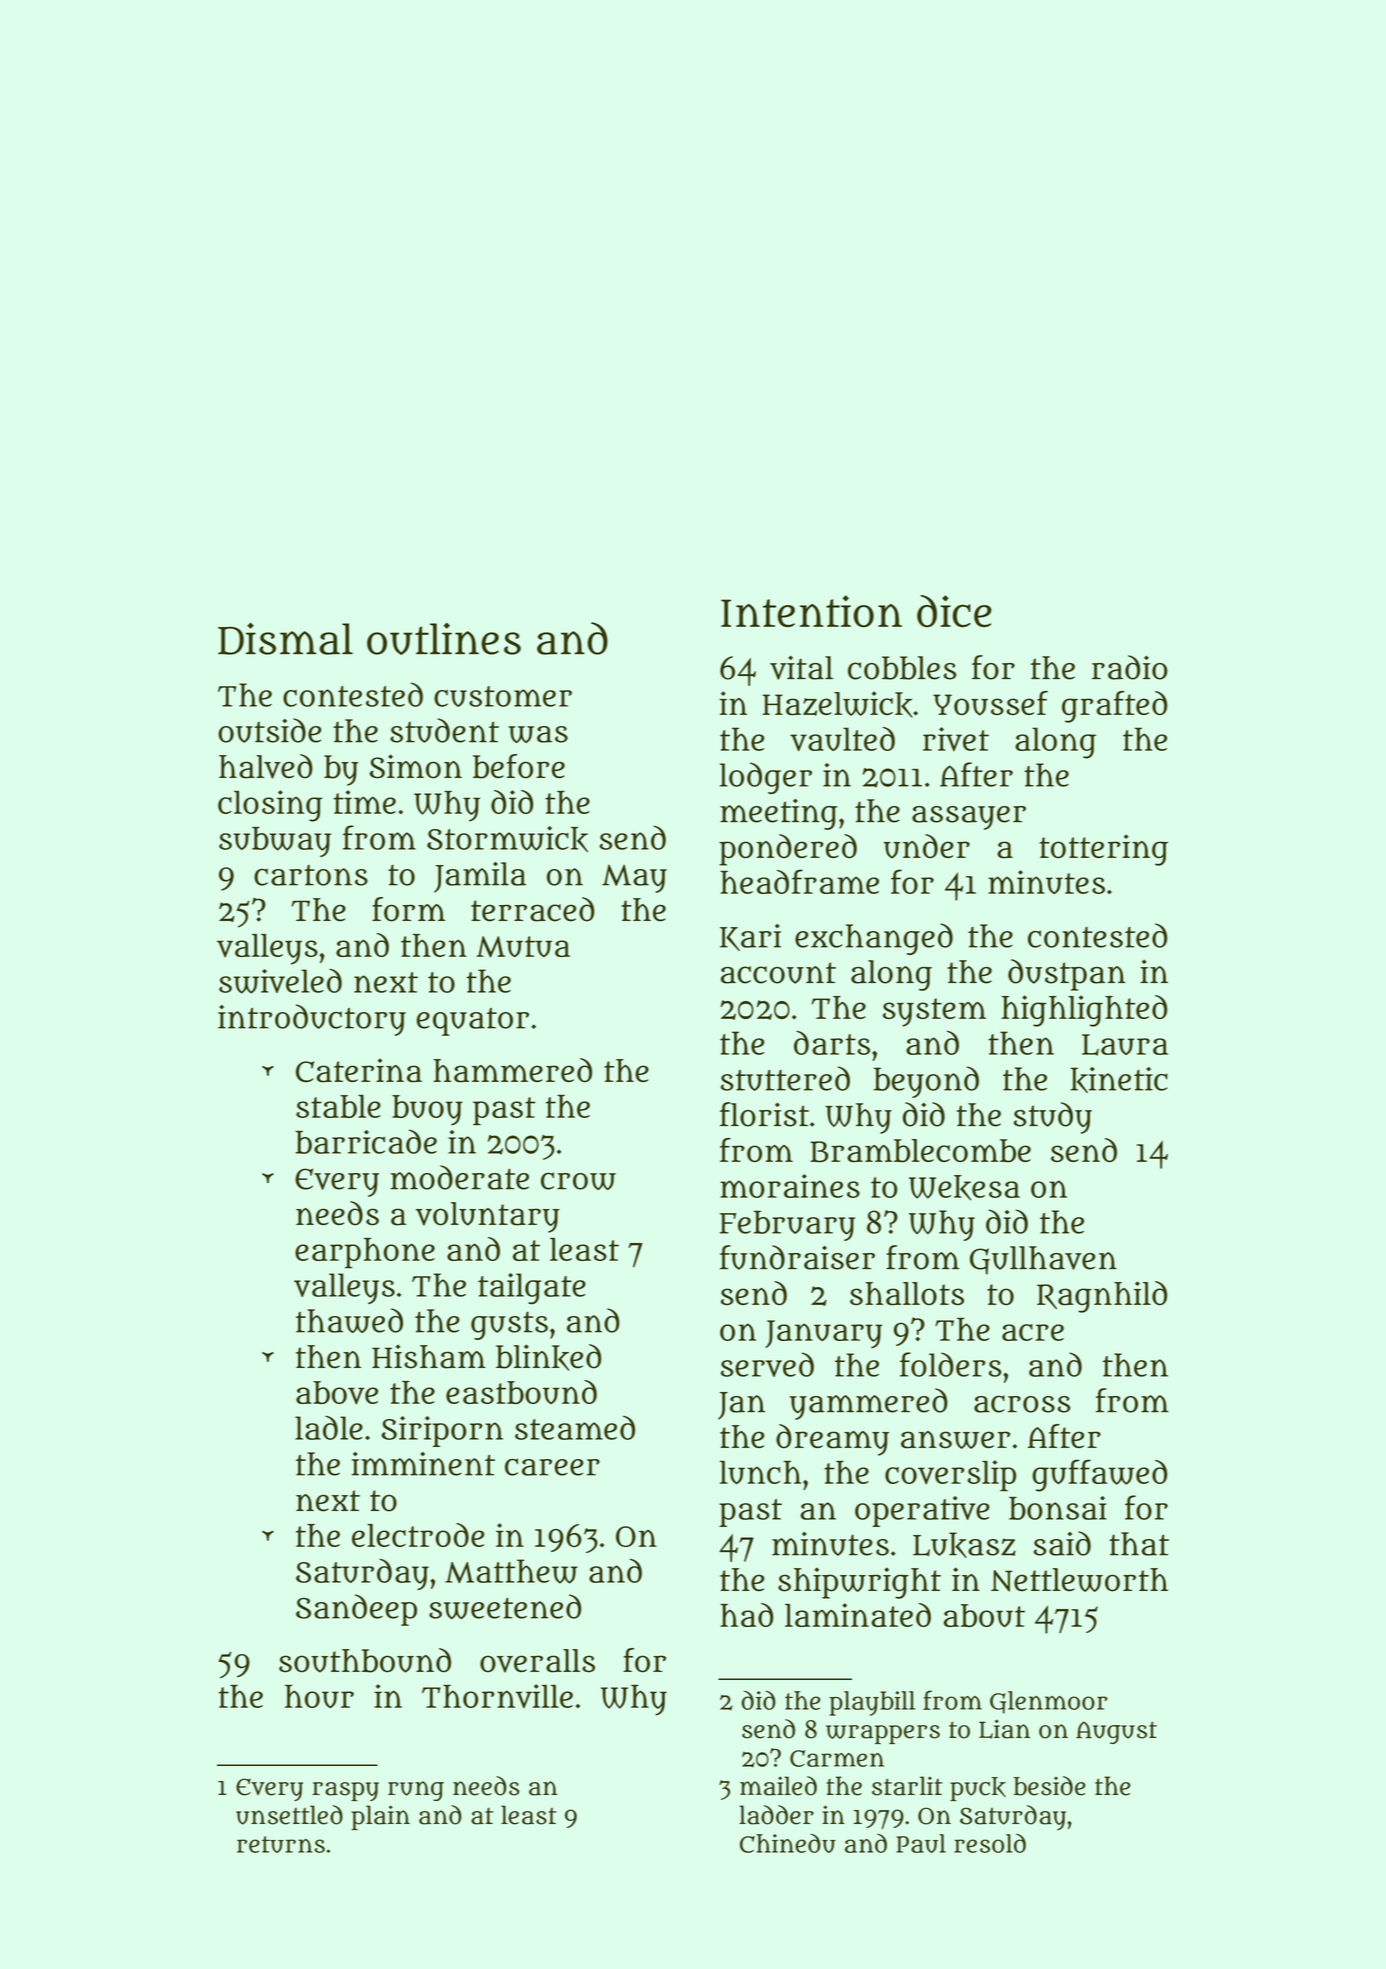  Describe the element at coordinates (1033, 1332) in the screenshot. I see `acre` at that location.
